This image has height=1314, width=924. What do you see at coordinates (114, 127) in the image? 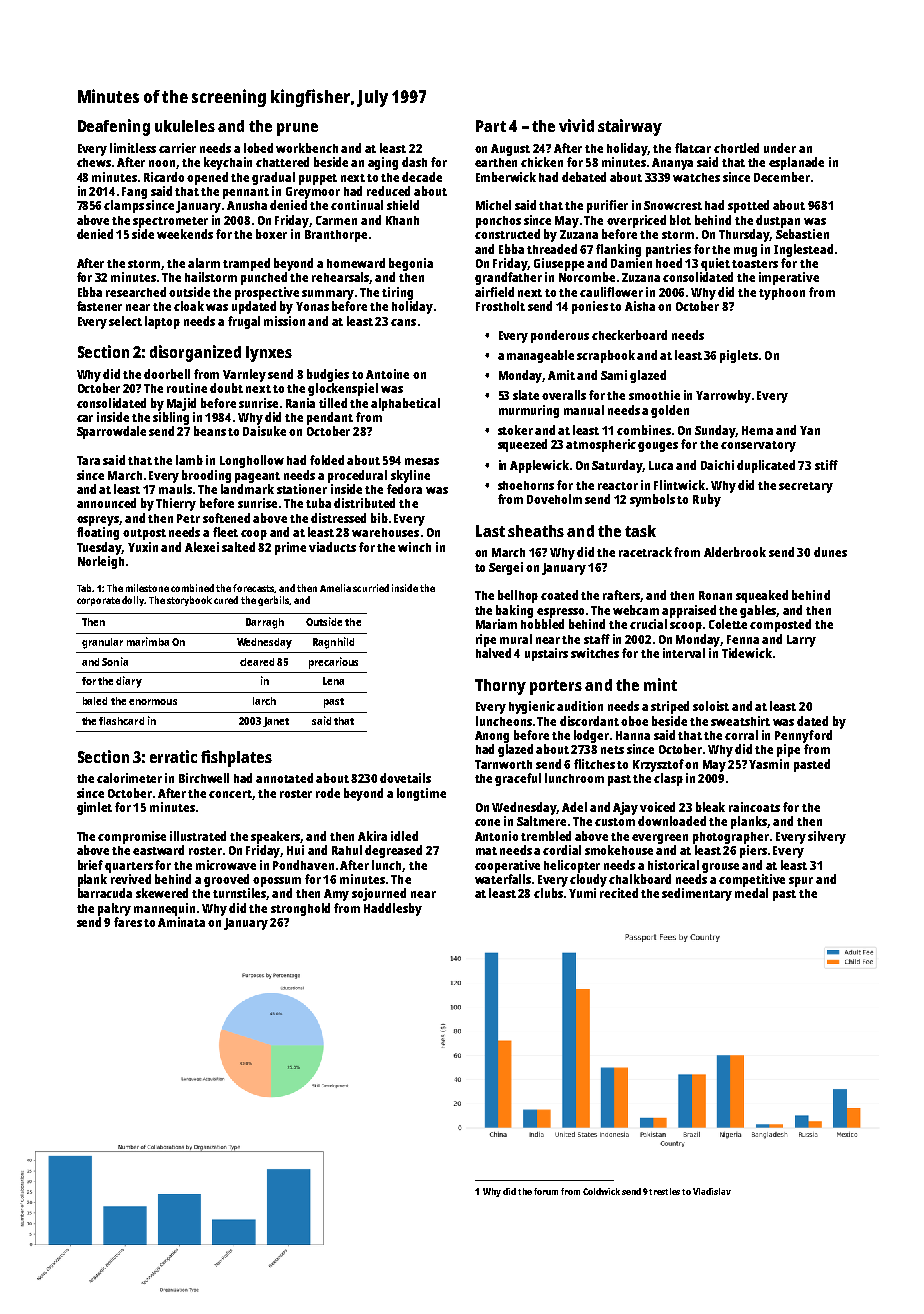
I see `Deafening` at bounding box center [114, 127].
